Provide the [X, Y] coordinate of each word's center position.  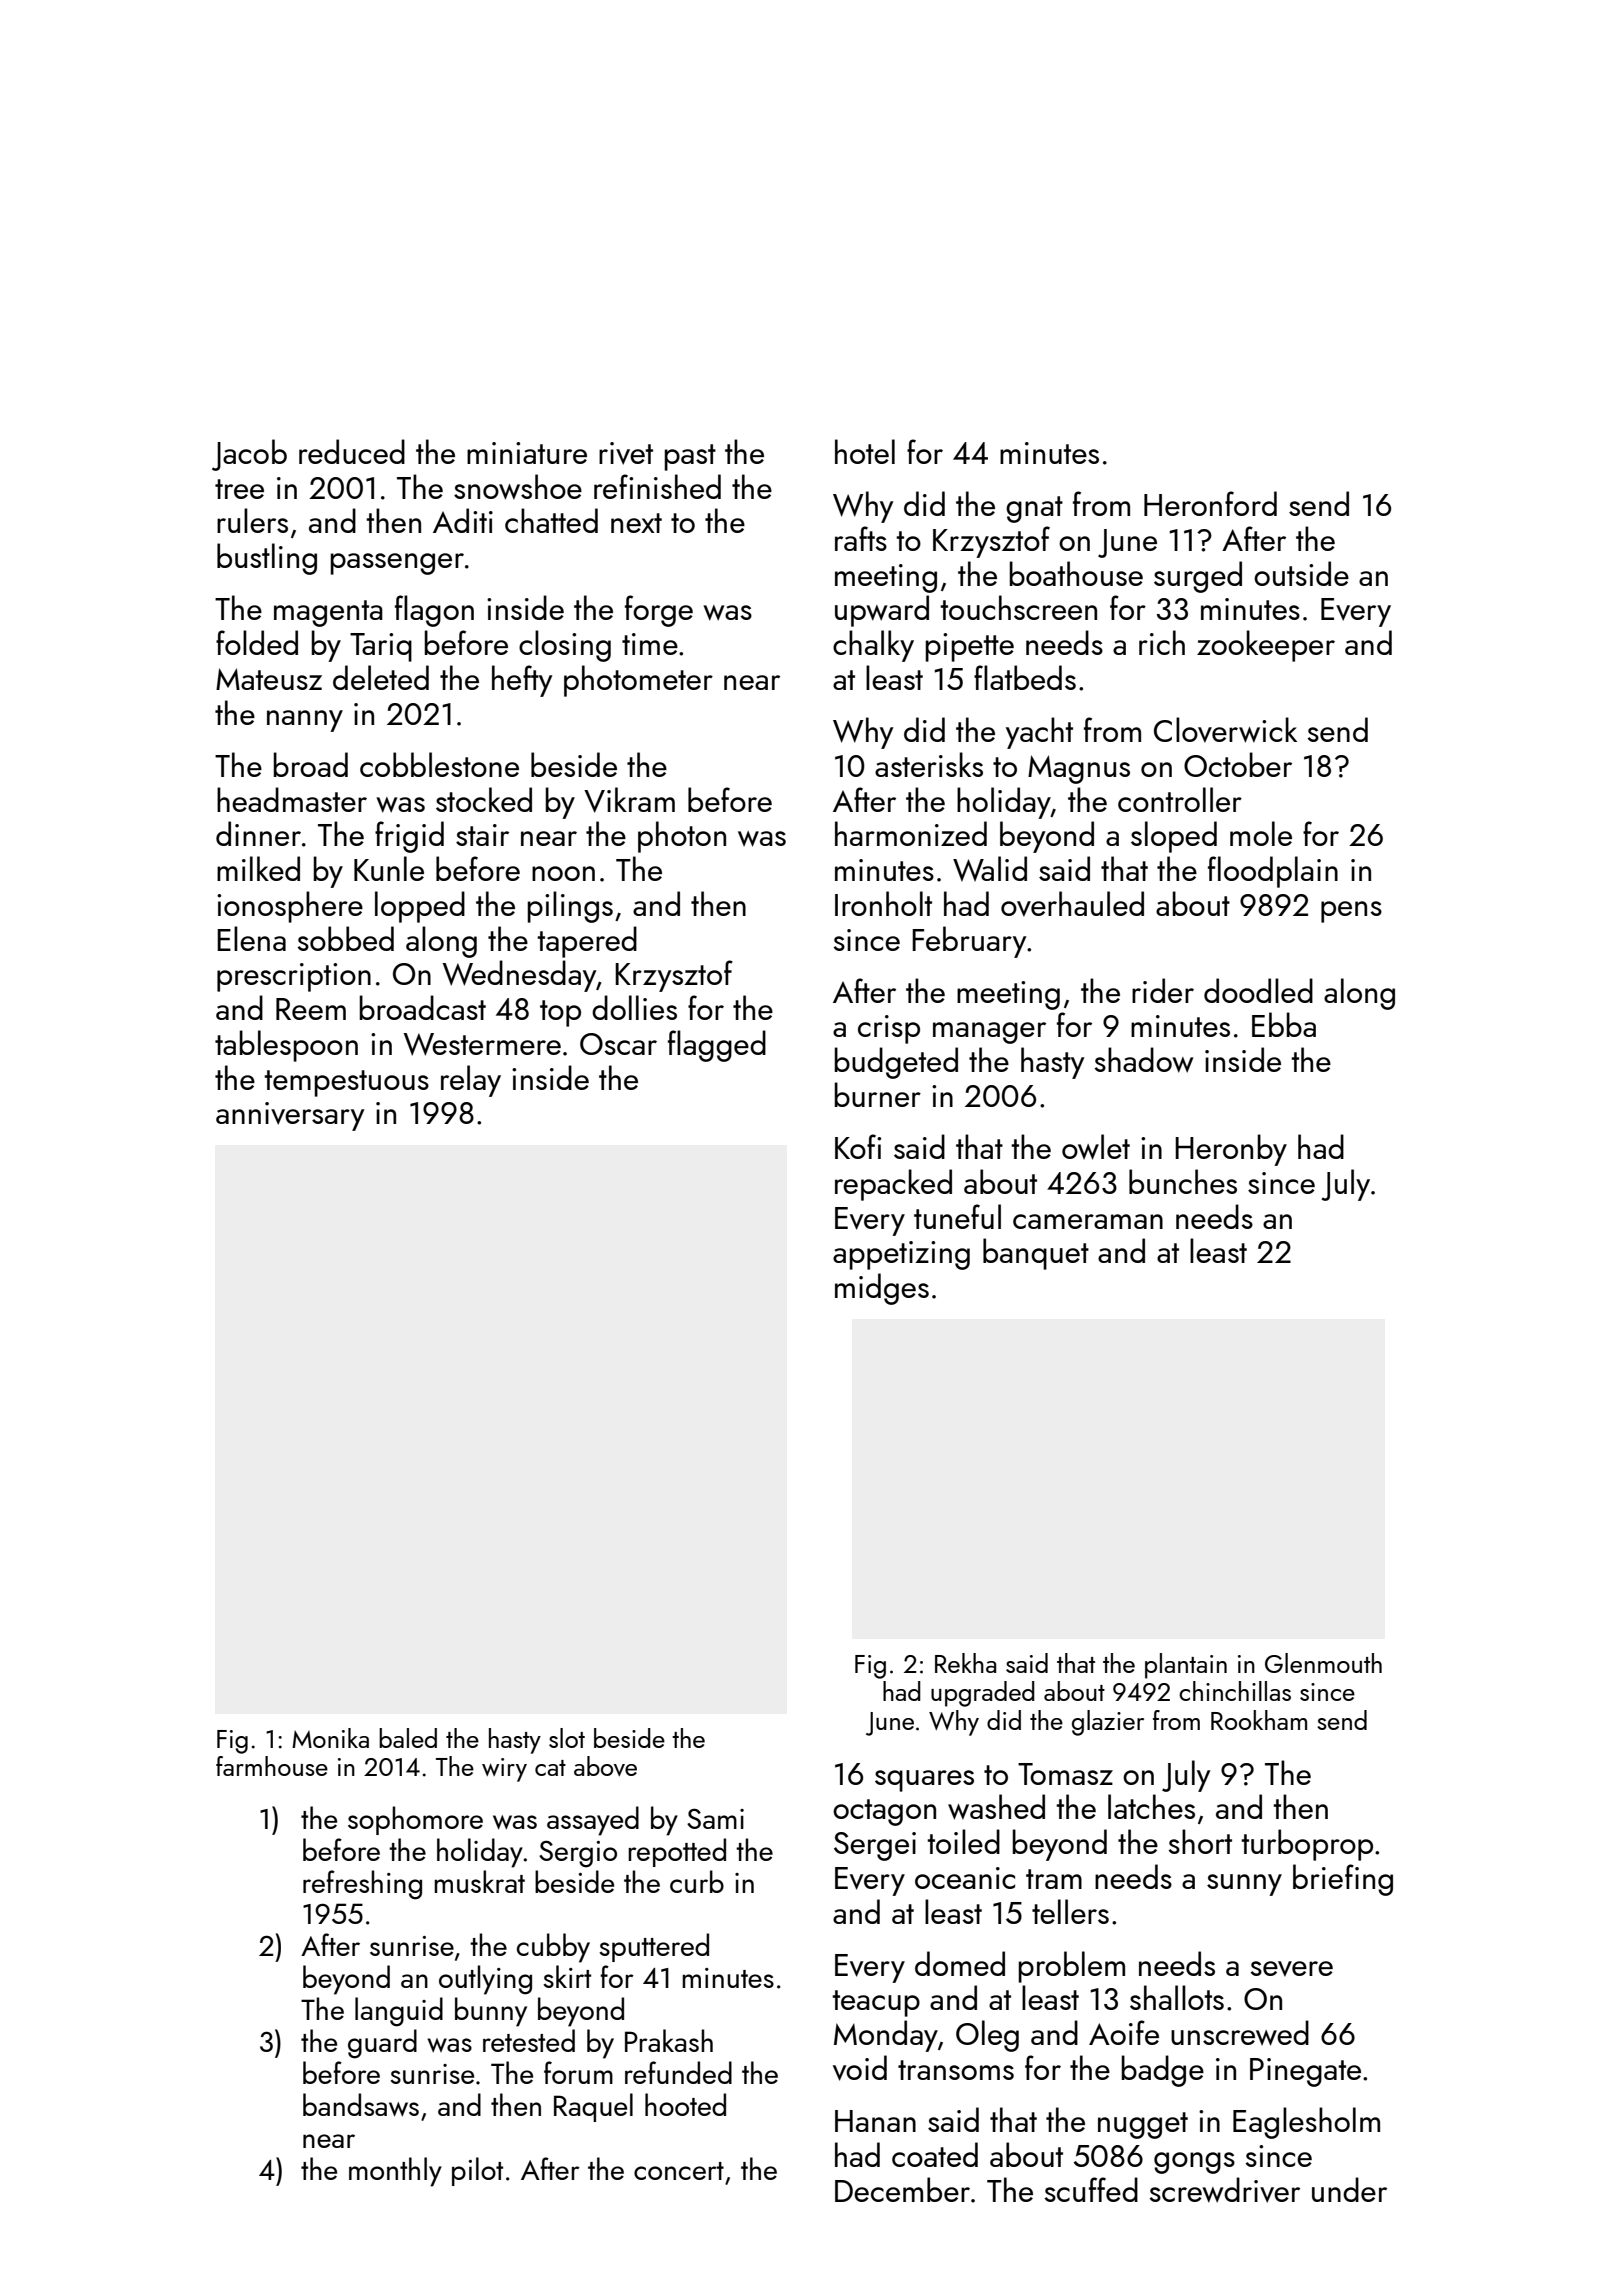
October [1238, 764]
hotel [865, 451]
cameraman [1088, 1221]
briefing [1343, 1880]
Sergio [578, 1854]
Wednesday [519, 976]
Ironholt [883, 903]
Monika [330, 1738]
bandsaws [361, 2105]
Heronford [1210, 503]
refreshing [362, 1885]
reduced [352, 451]
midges [882, 1289]
